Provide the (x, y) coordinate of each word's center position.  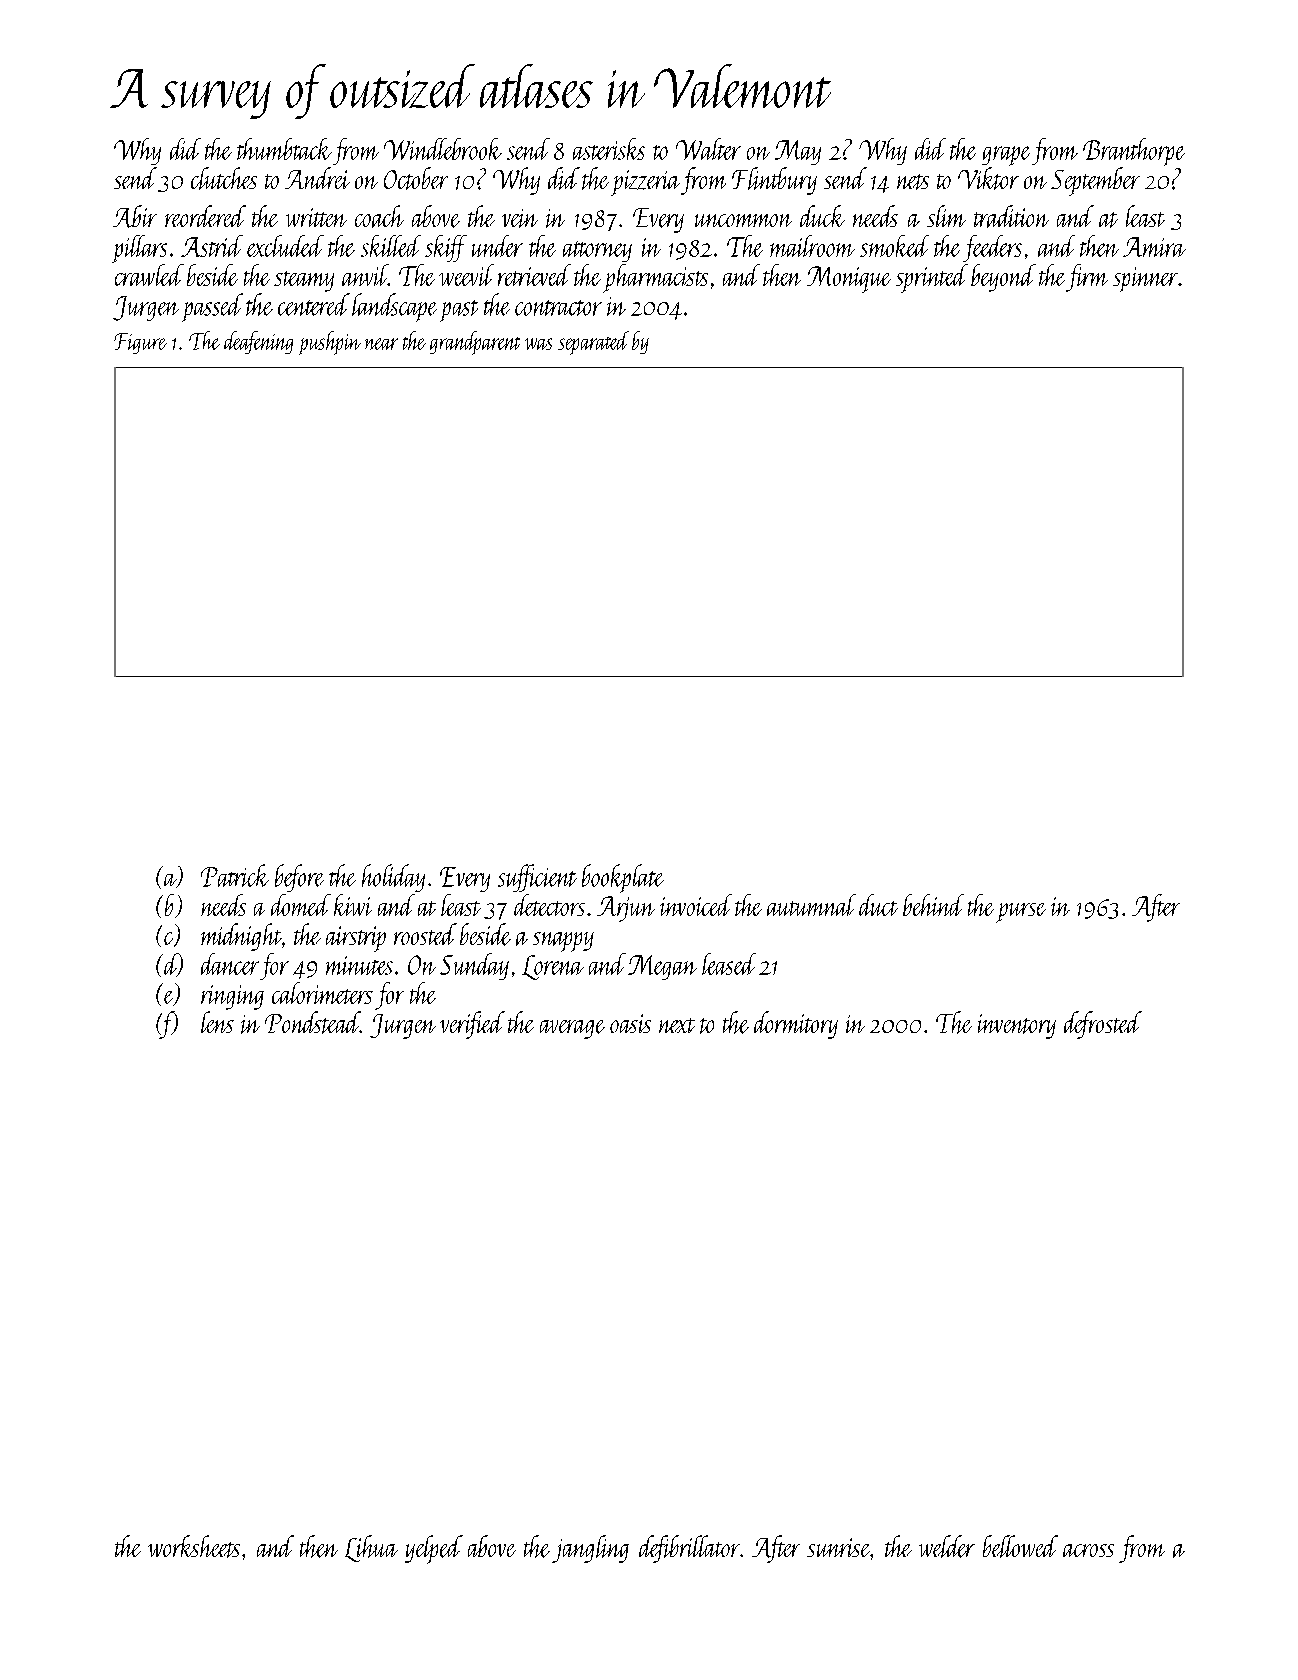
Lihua (371, 1548)
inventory (1017, 1026)
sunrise (838, 1547)
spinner (1145, 279)
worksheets (194, 1546)
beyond (1003, 278)
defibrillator (689, 1549)
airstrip (356, 939)
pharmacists (655, 278)
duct (878, 905)
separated (593, 343)
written (316, 217)
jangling (590, 1549)
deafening (258, 342)
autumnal (811, 905)
